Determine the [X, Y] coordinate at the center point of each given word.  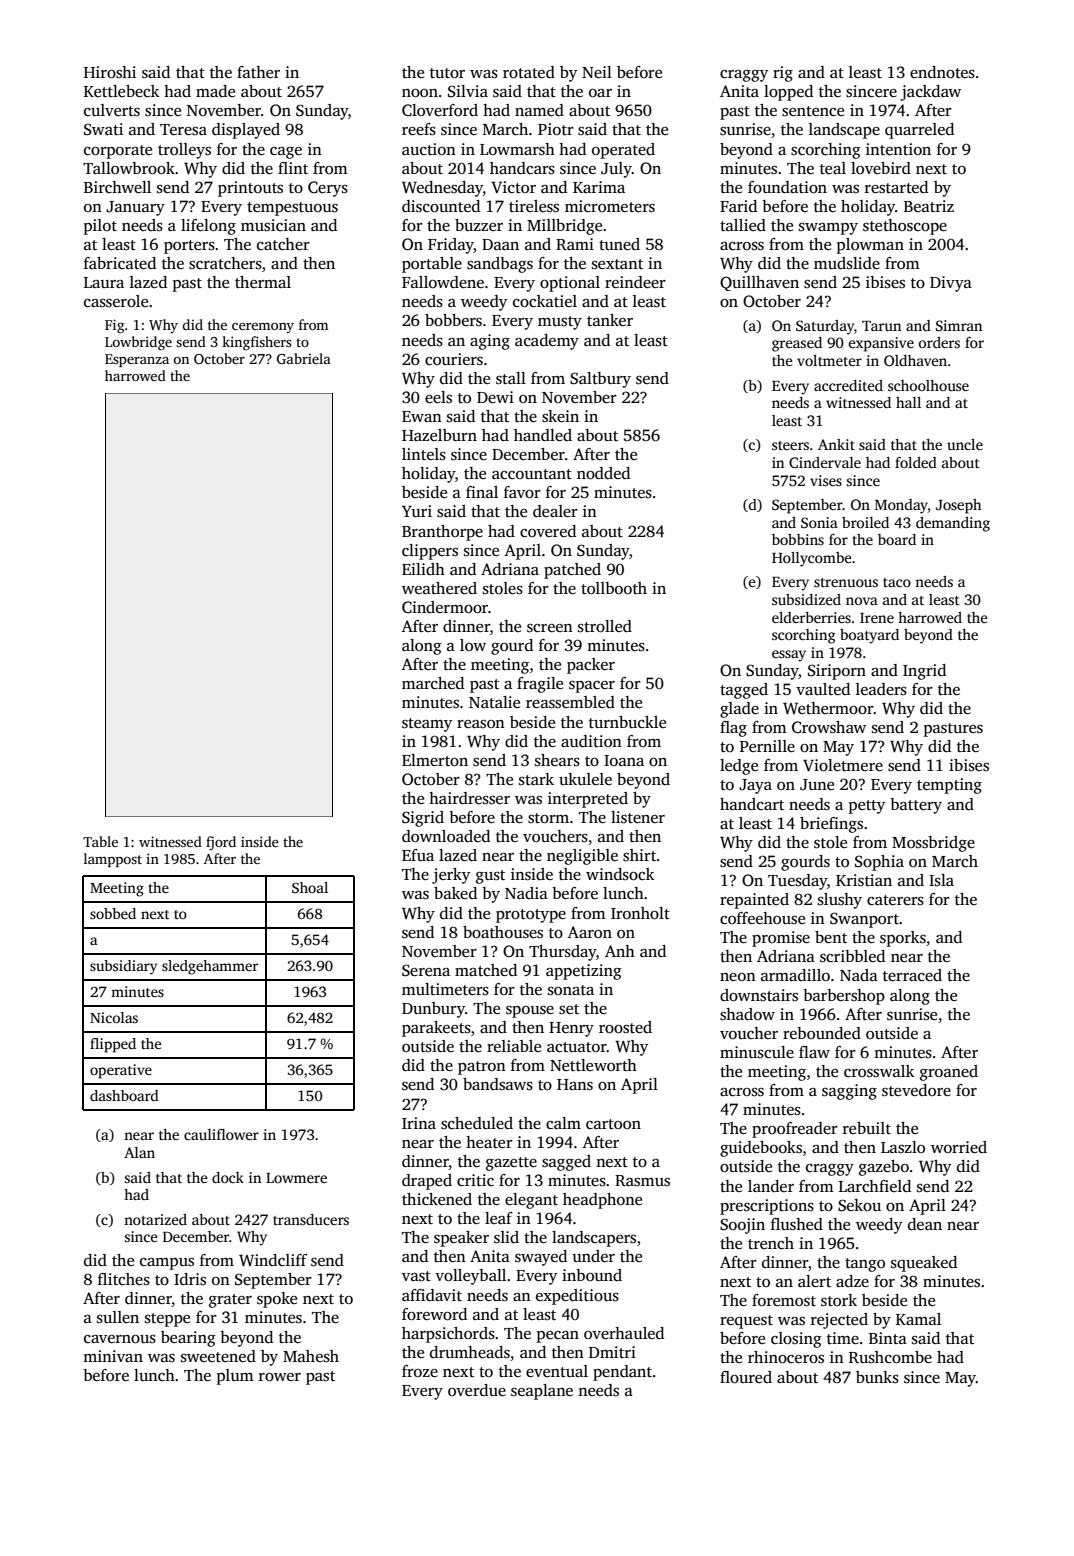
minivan [113, 1356]
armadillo [795, 975]
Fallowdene [443, 282]
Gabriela [304, 358]
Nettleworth [593, 1065]
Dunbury [433, 1010]
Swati [103, 129]
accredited [848, 385]
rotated [529, 72]
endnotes [942, 72]
